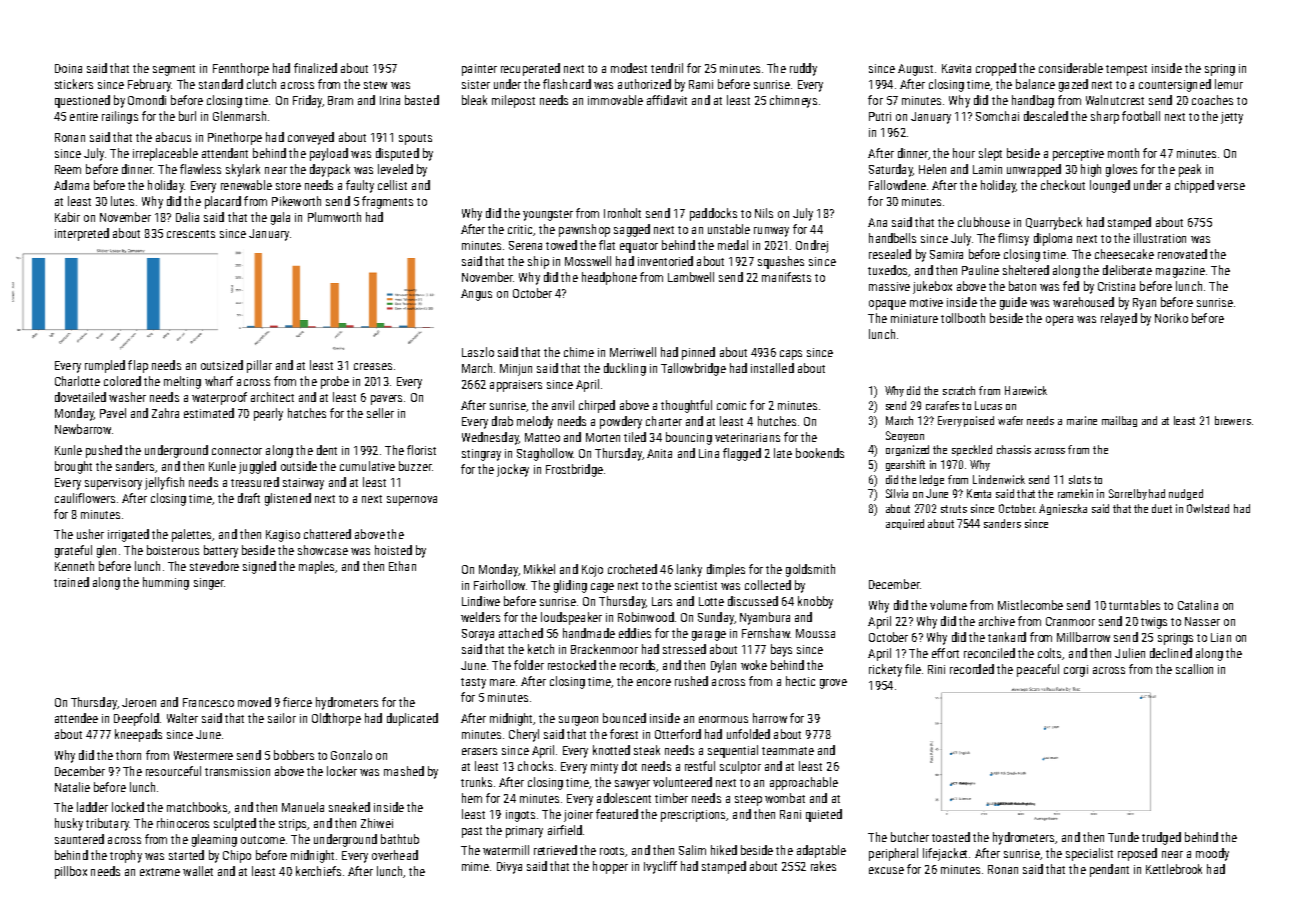  I want to click on hectic, so click(800, 681).
